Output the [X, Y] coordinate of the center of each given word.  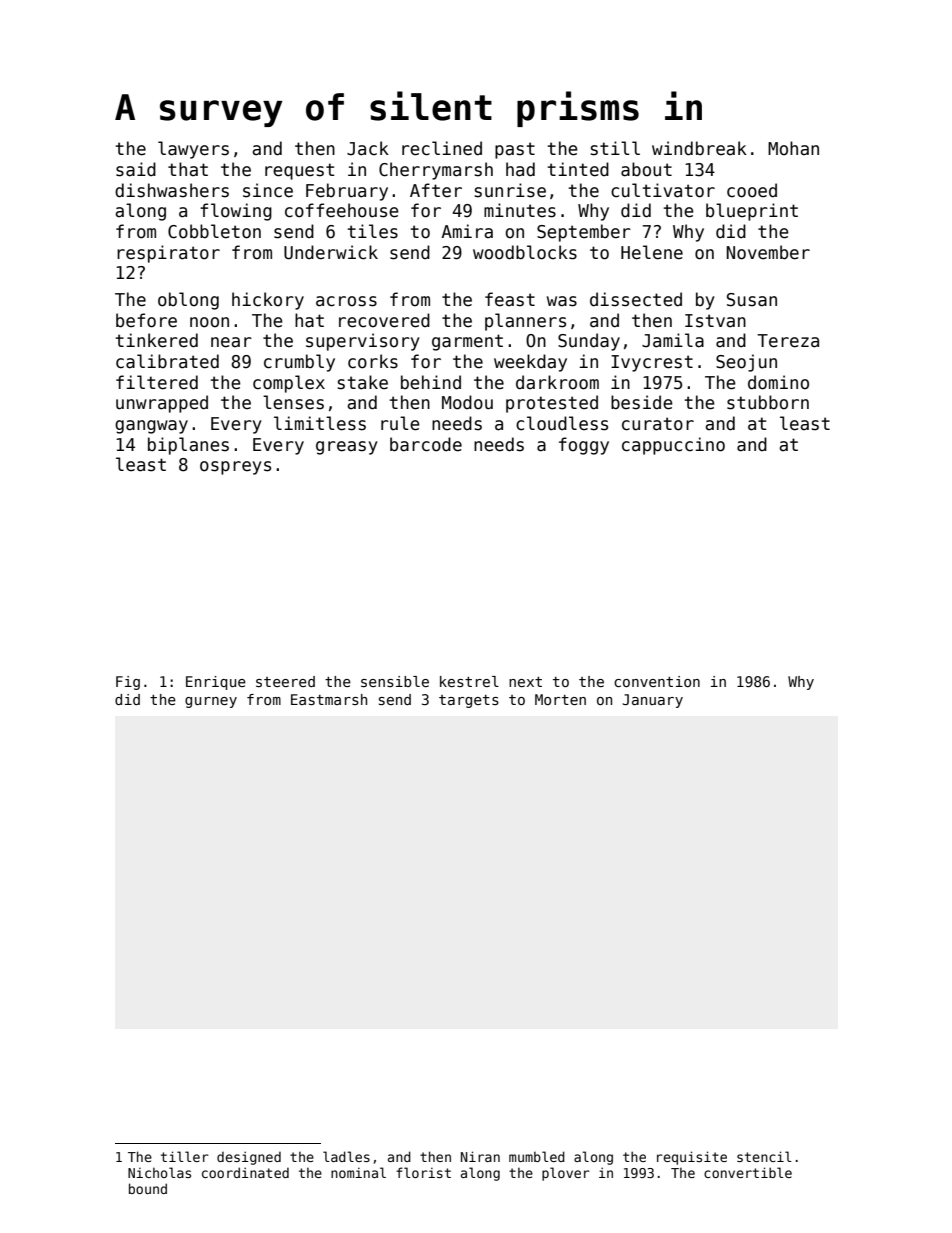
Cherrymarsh [436, 171]
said [136, 169]
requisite [692, 1158]
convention [657, 681]
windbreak [699, 148]
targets [469, 701]
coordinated [245, 1172]
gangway [151, 427]
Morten [560, 699]
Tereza [788, 341]
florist [423, 1172]
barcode [426, 444]
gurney [211, 702]
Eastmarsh [329, 699]
